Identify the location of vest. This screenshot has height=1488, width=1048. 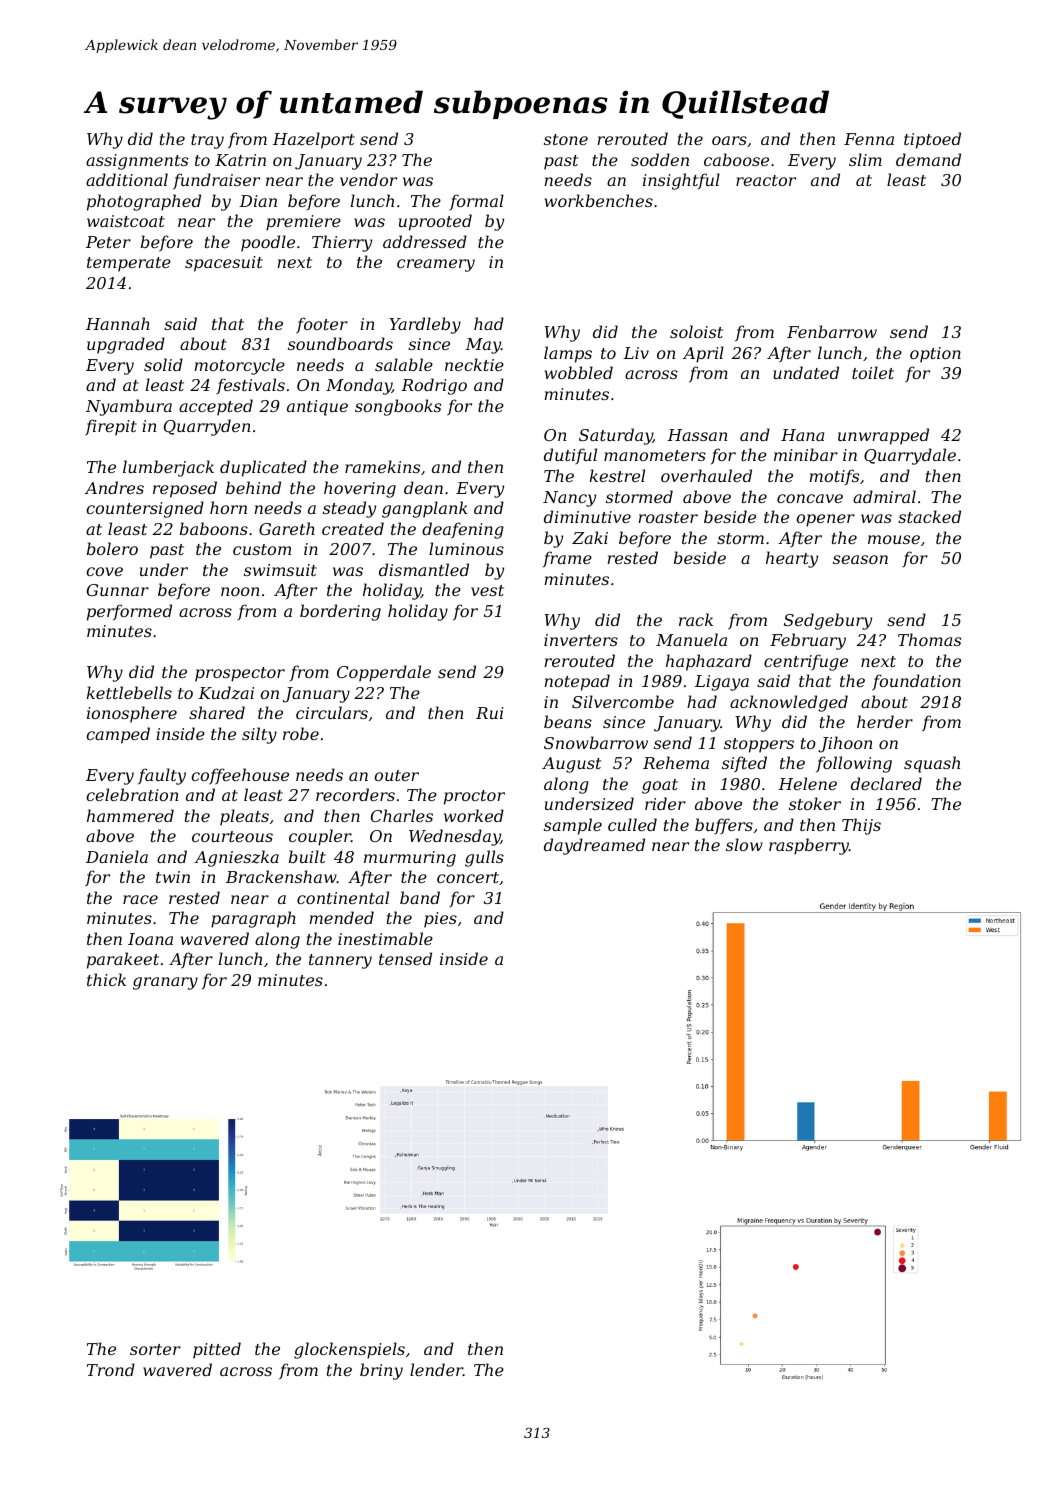
(487, 590).
